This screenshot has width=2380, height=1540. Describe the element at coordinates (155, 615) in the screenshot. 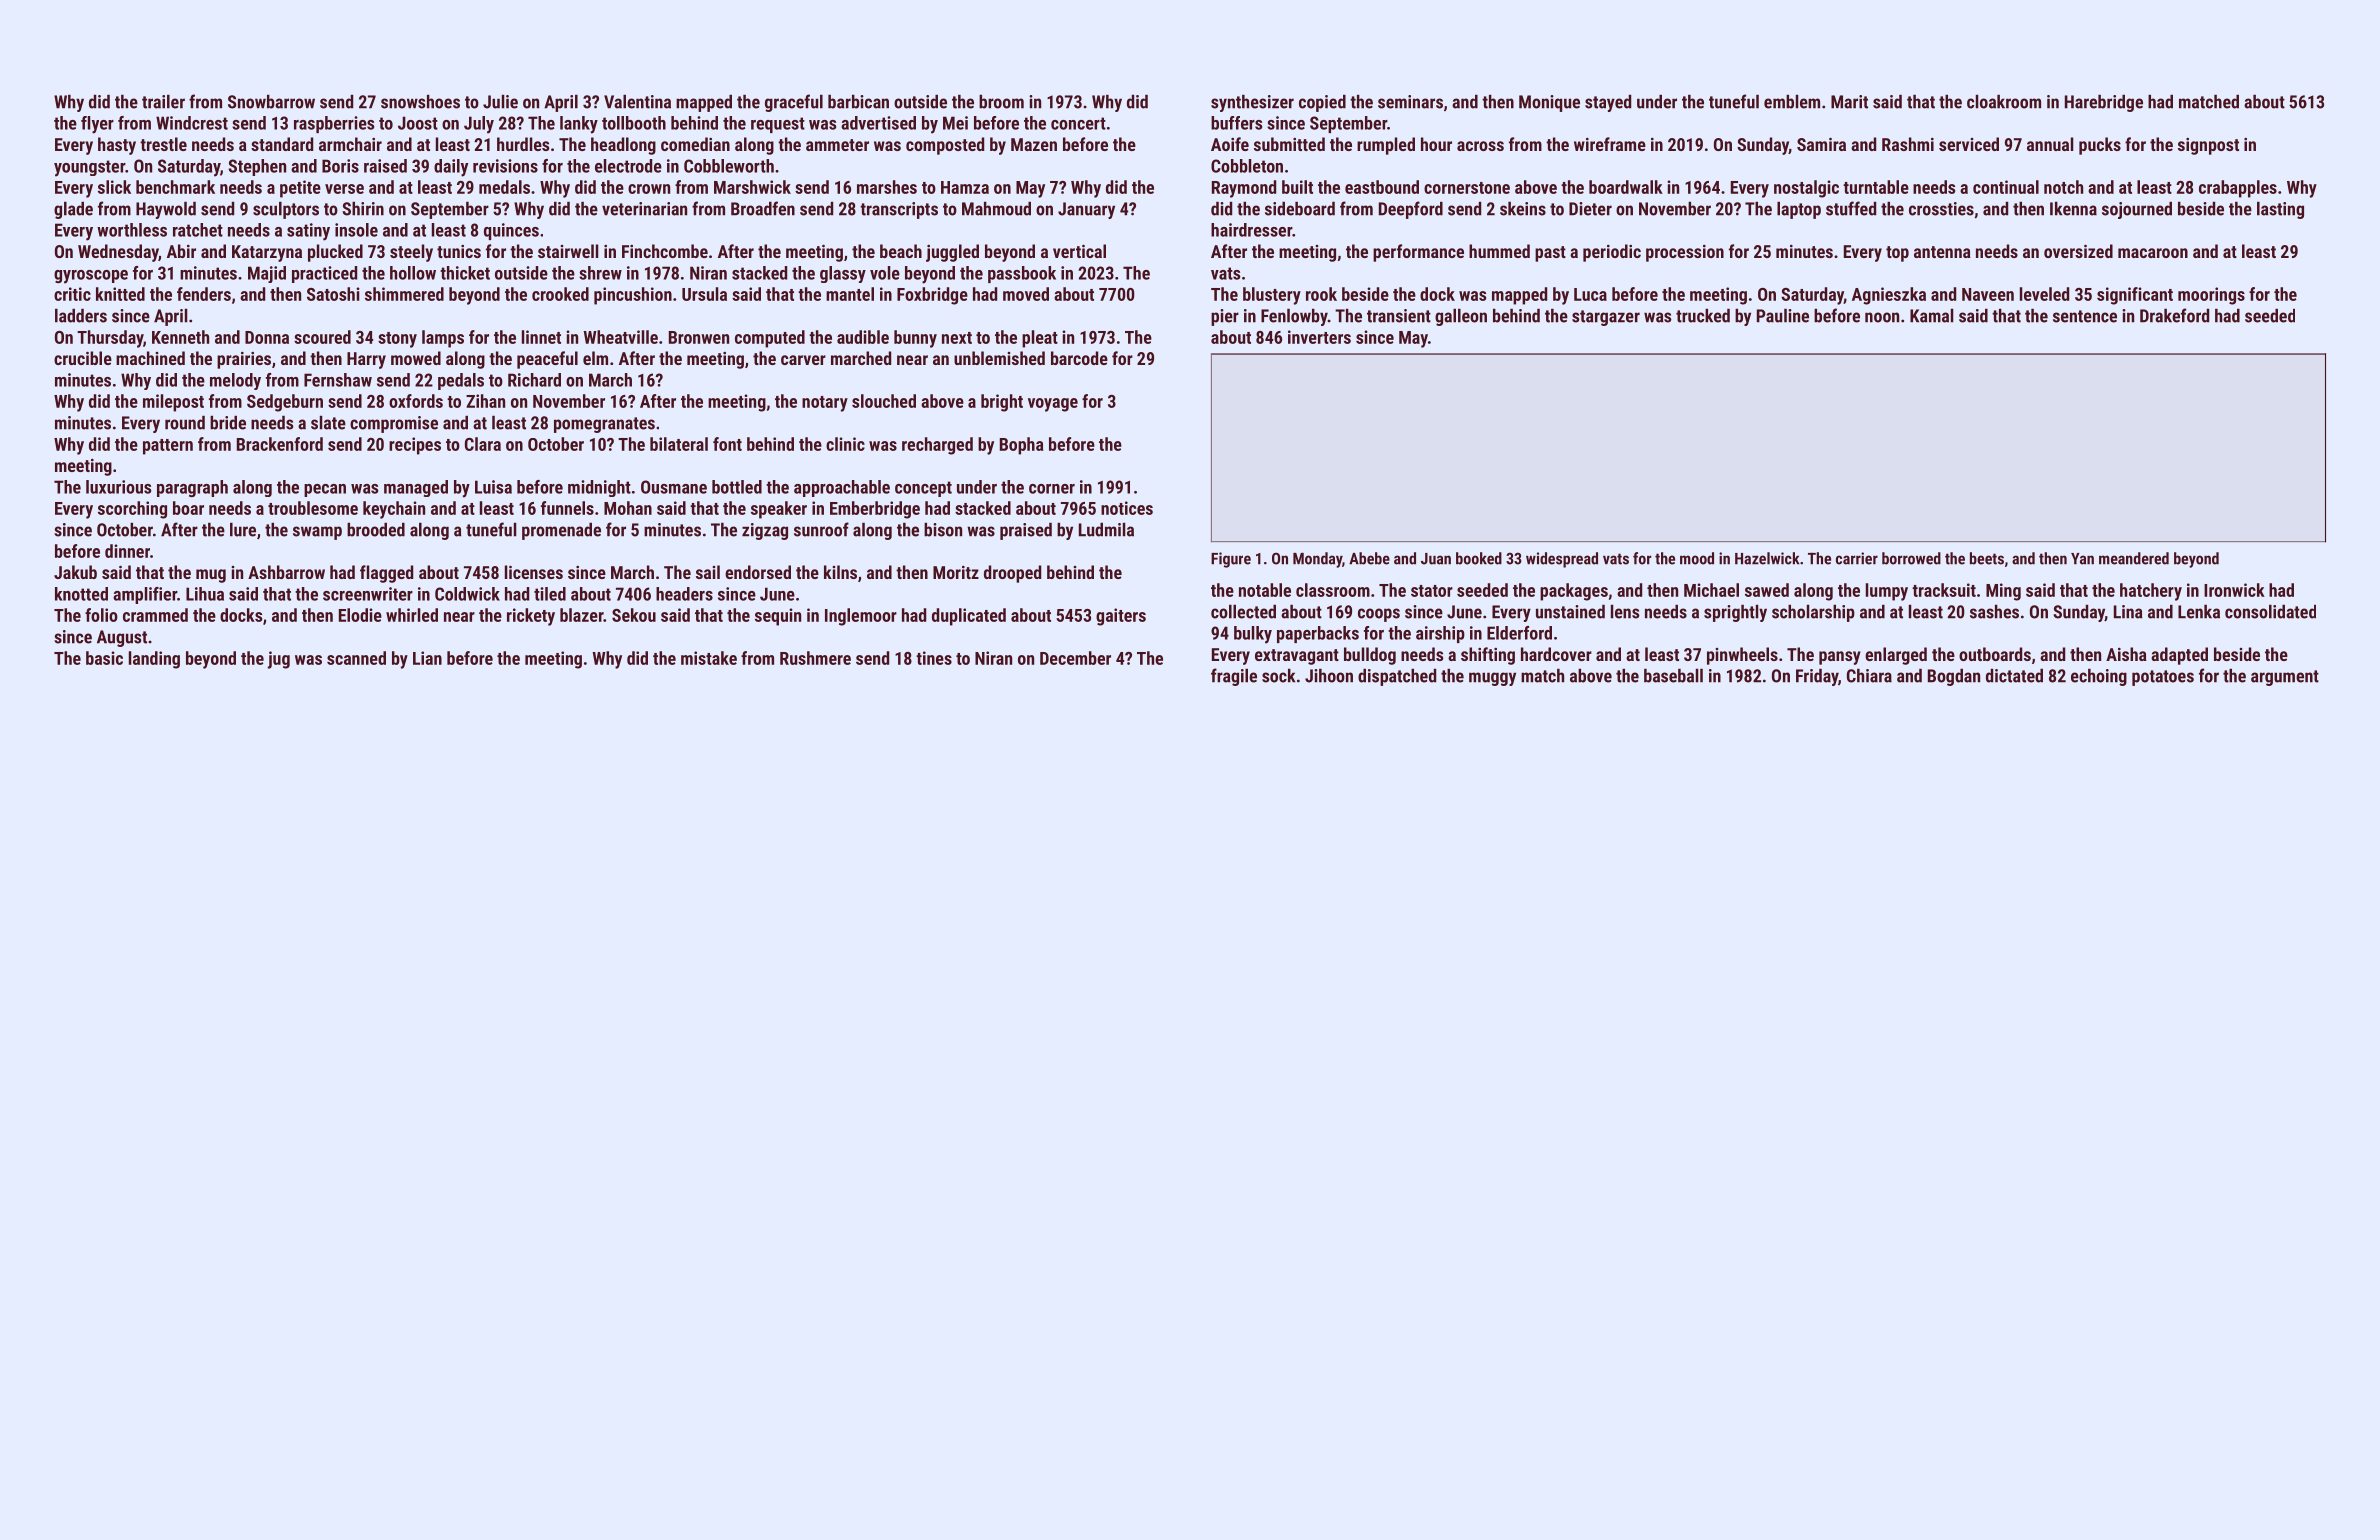

I see `crammed` at that location.
